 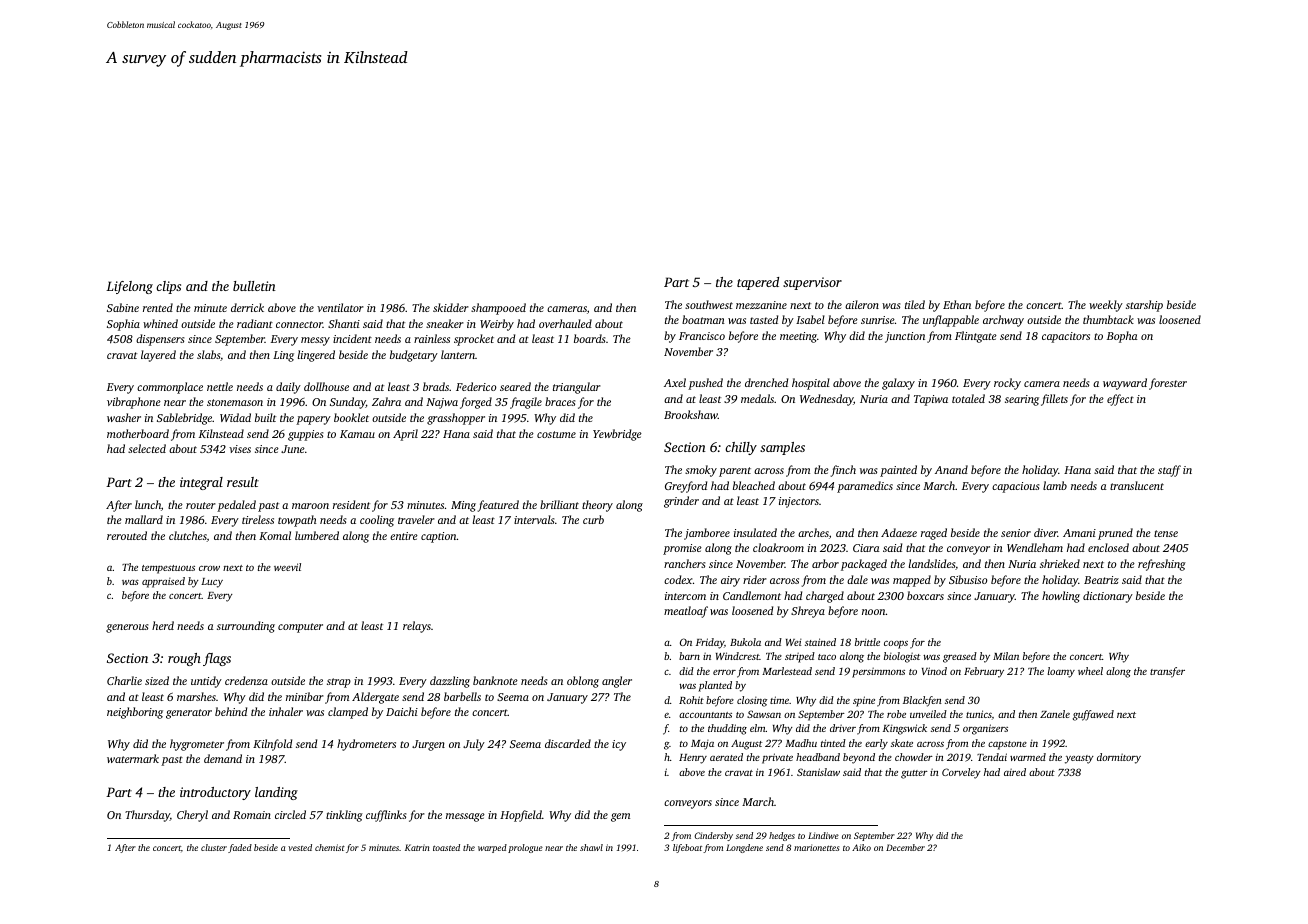 What do you see at coordinates (240, 848) in the screenshot?
I see `faded` at bounding box center [240, 848].
